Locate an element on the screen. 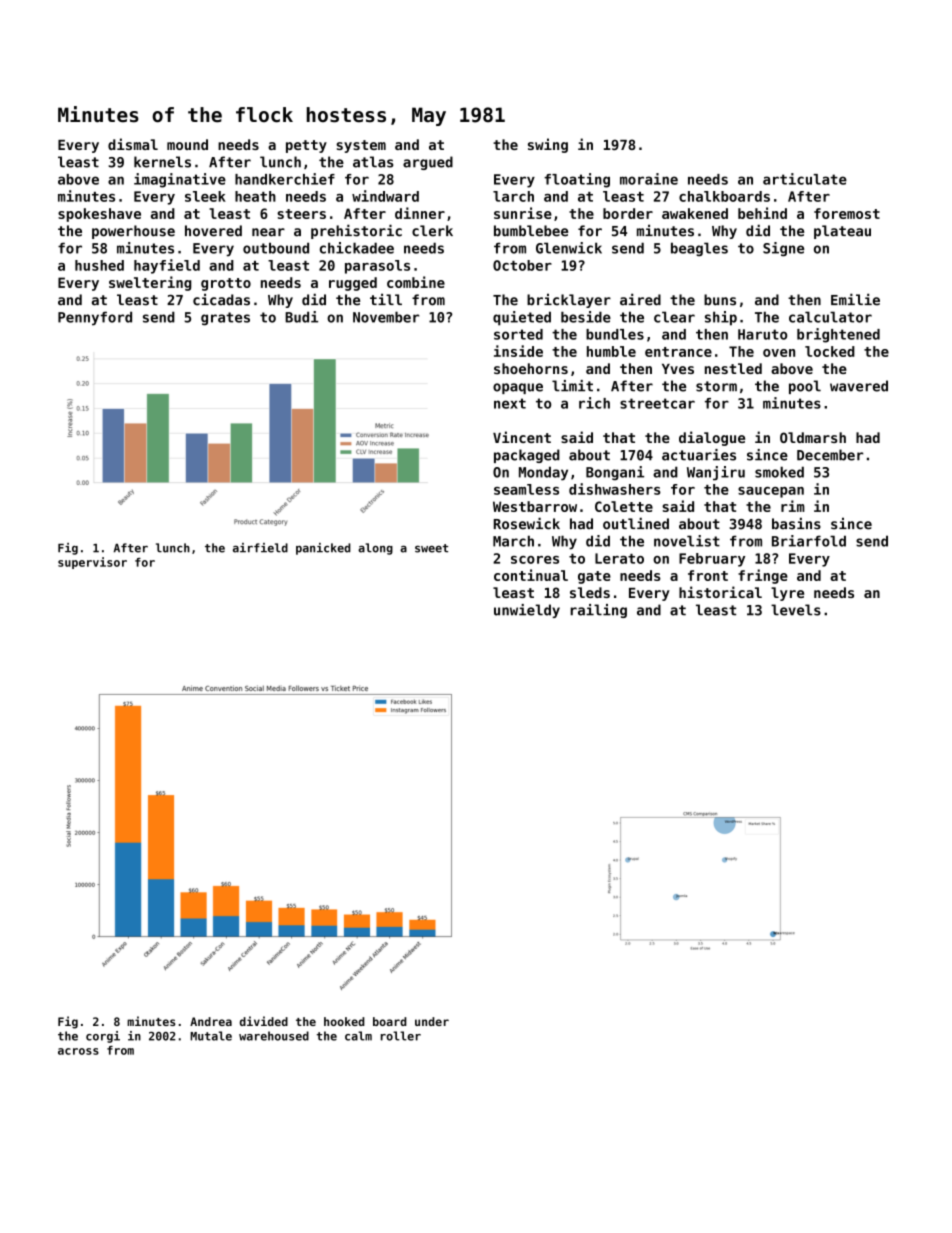 The width and height of the screenshot is (952, 1233). levels is located at coordinates (796, 610).
